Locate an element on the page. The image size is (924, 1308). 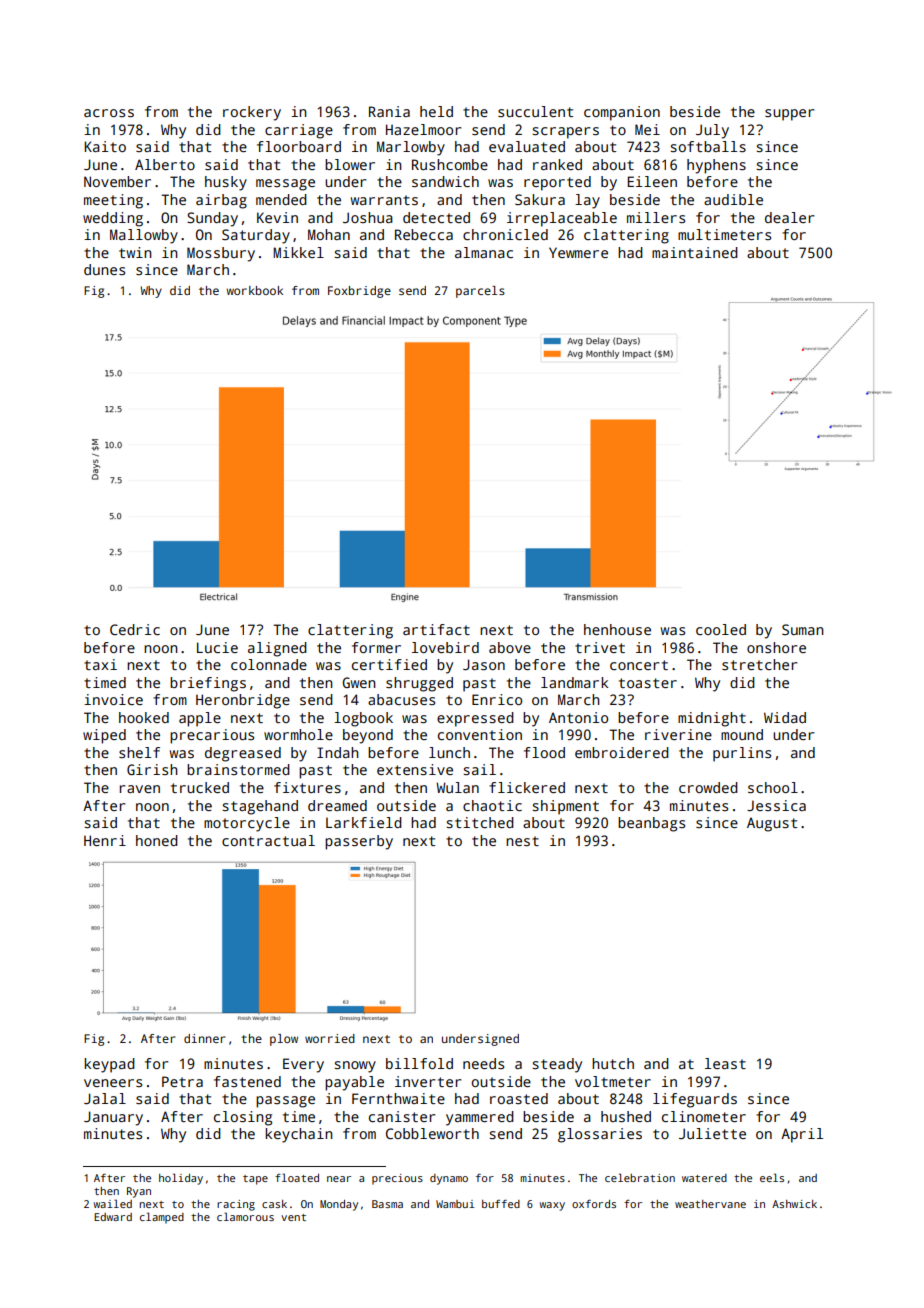
rockery is located at coordinates (252, 113).
